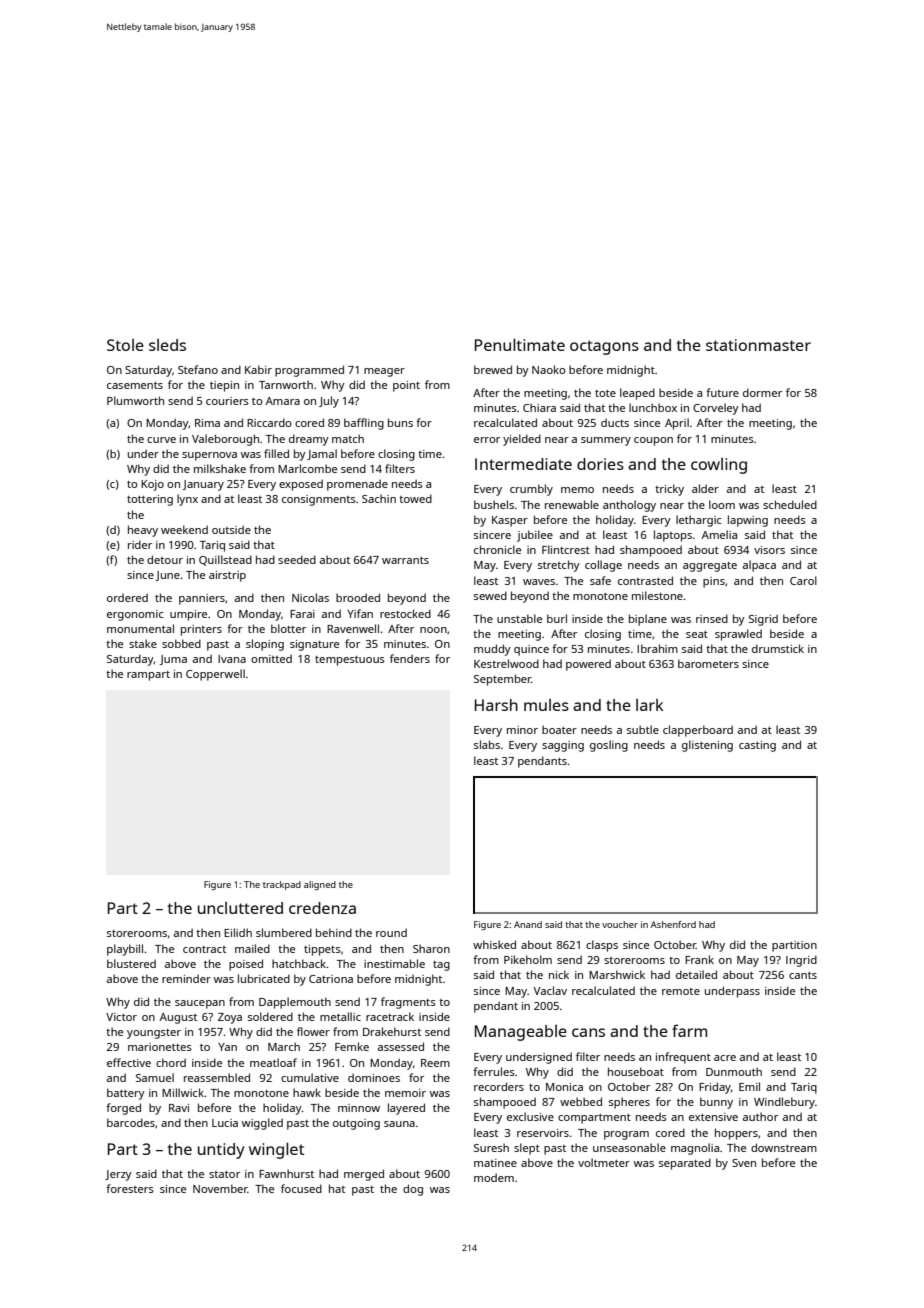 The image size is (924, 1308). Describe the element at coordinates (364, 1175) in the screenshot. I see `merged` at that location.
